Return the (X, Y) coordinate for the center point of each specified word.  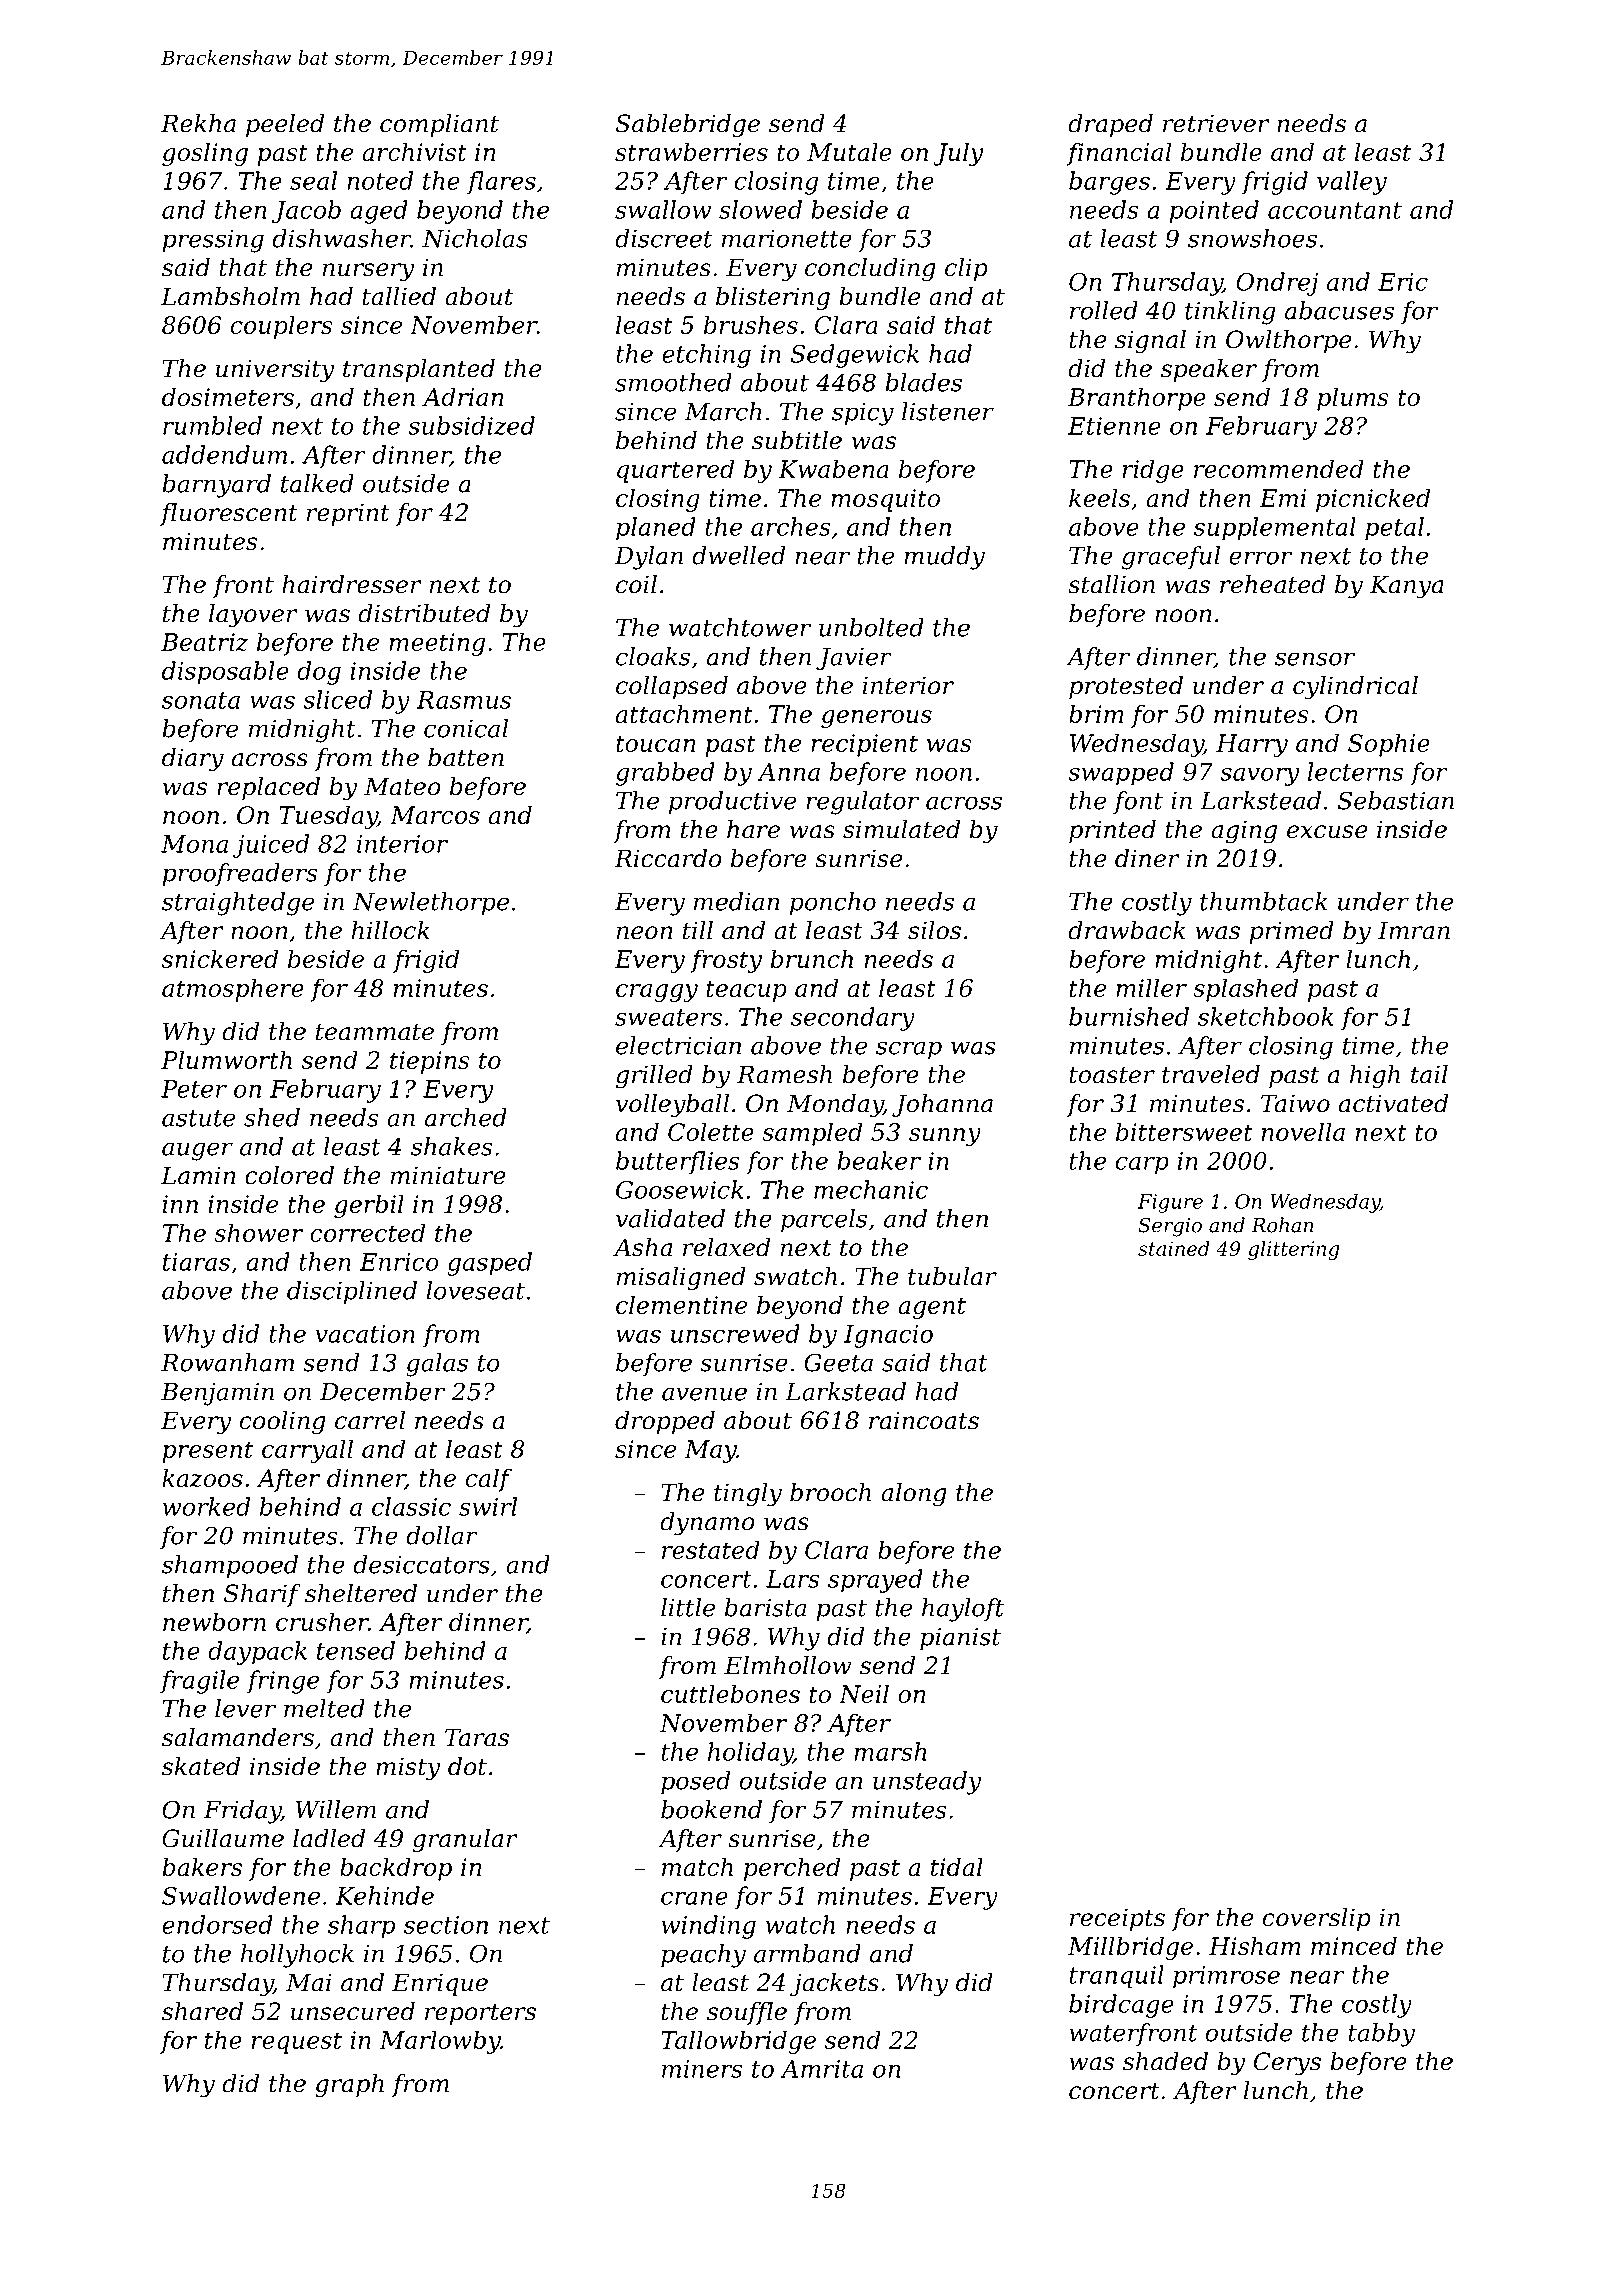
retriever (1216, 123)
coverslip (1317, 1919)
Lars (793, 1579)
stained (1174, 1248)
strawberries (691, 151)
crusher (322, 1621)
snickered (220, 958)
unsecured (353, 2011)
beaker (879, 1160)
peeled (285, 125)
